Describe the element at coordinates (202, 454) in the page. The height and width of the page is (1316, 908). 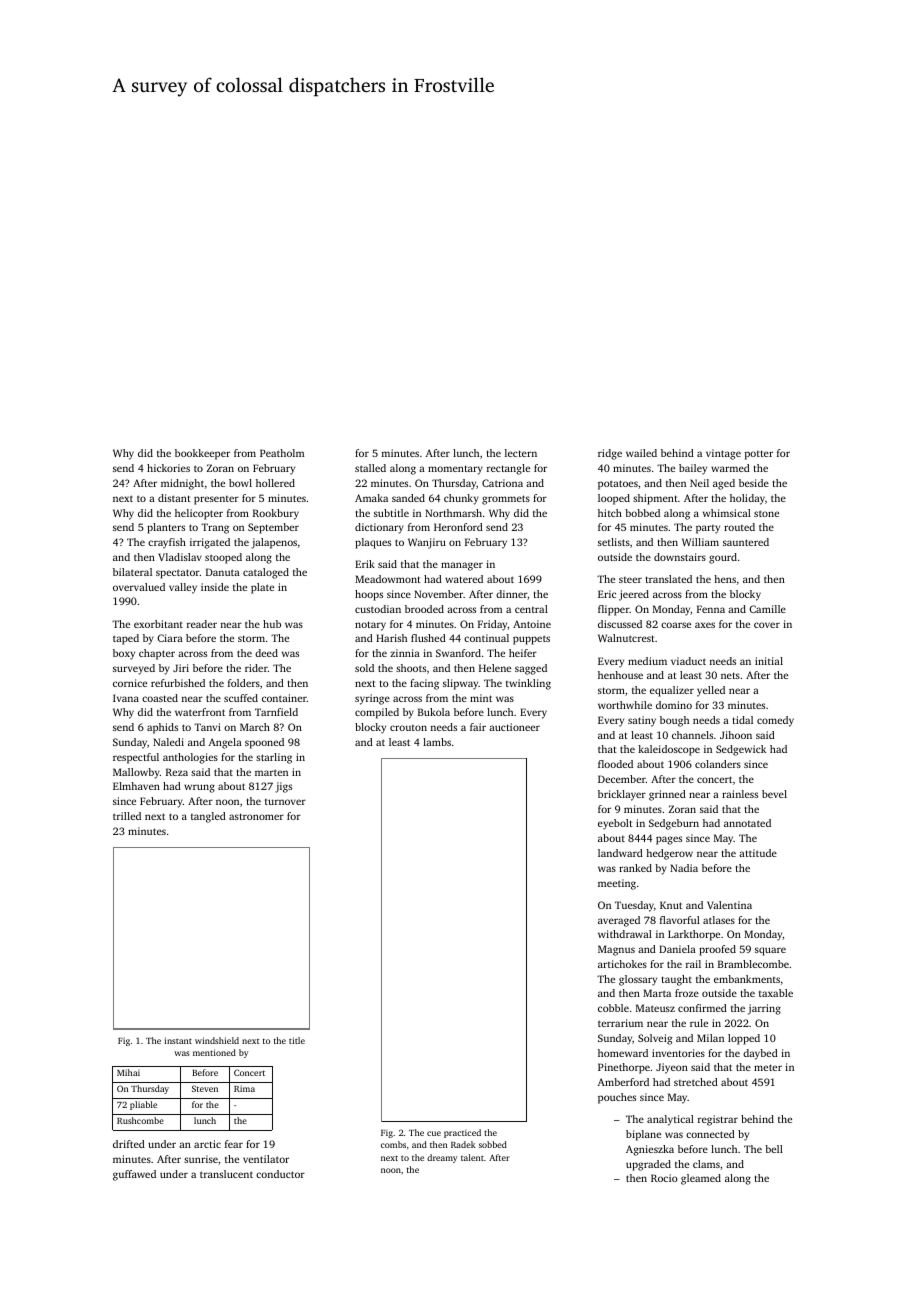
I see `bookkeeper` at that location.
